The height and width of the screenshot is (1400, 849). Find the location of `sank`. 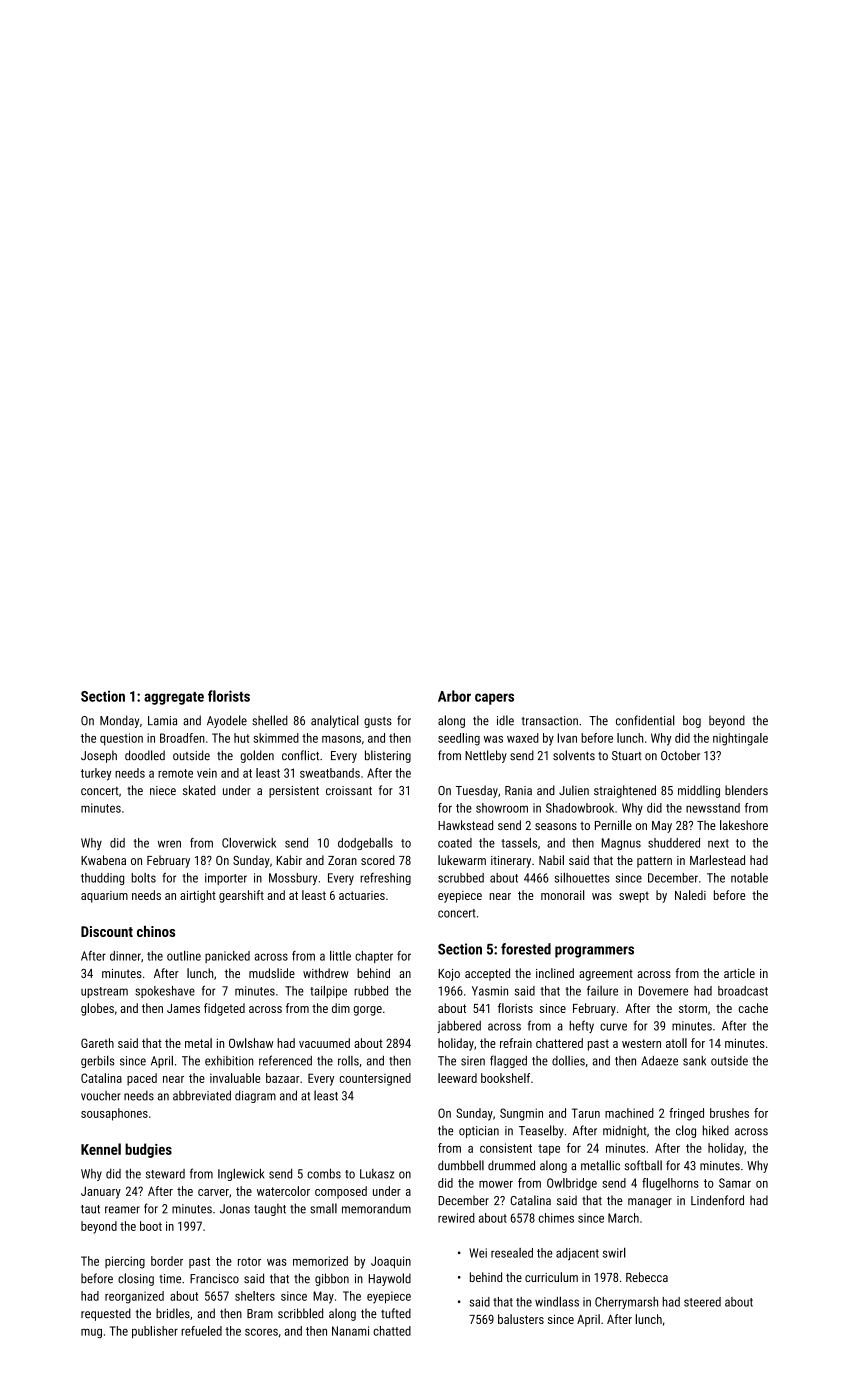

sank is located at coordinates (694, 1061).
